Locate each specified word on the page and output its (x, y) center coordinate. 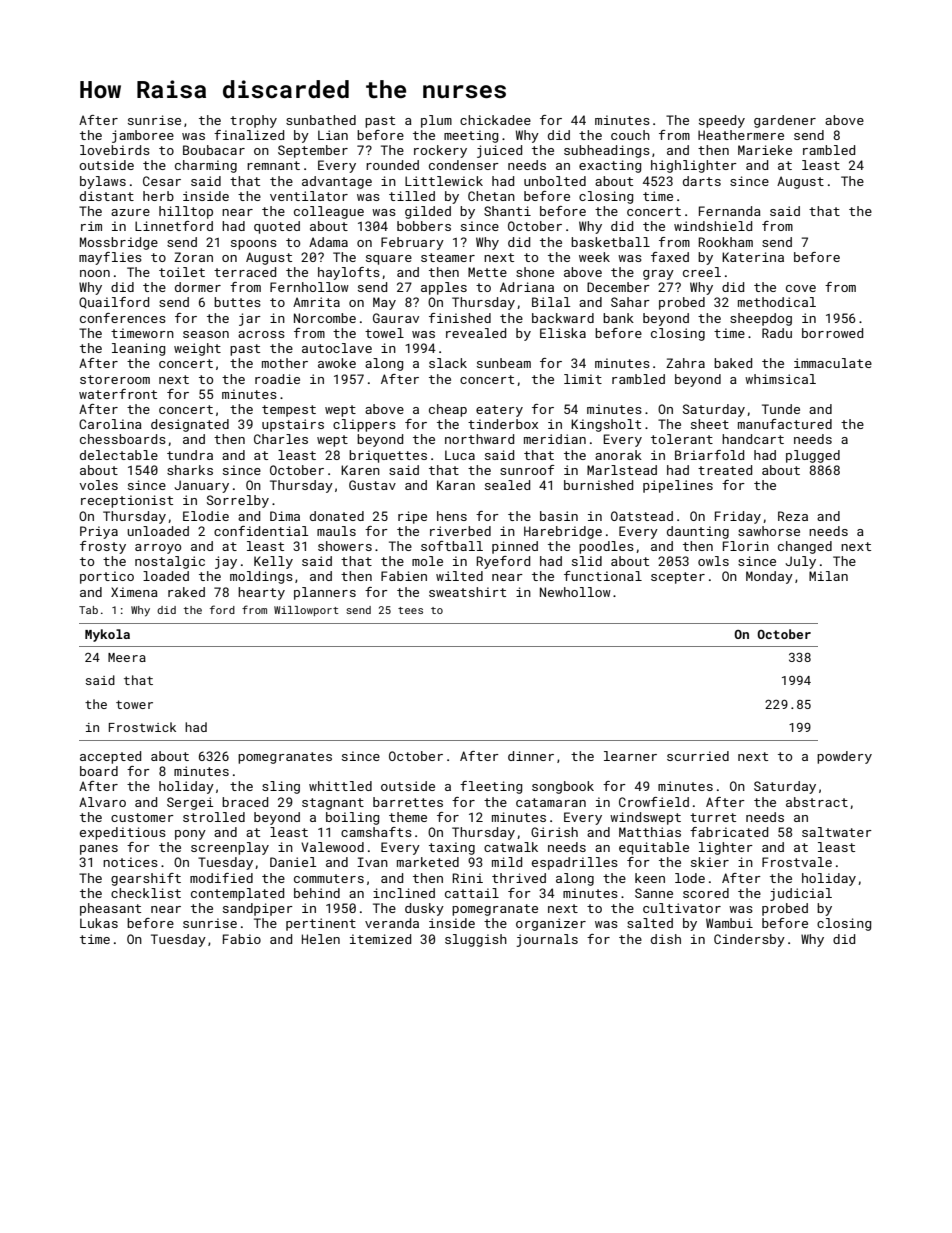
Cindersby (749, 940)
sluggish (476, 940)
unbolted (555, 181)
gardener (785, 121)
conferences (123, 318)
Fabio (242, 939)
